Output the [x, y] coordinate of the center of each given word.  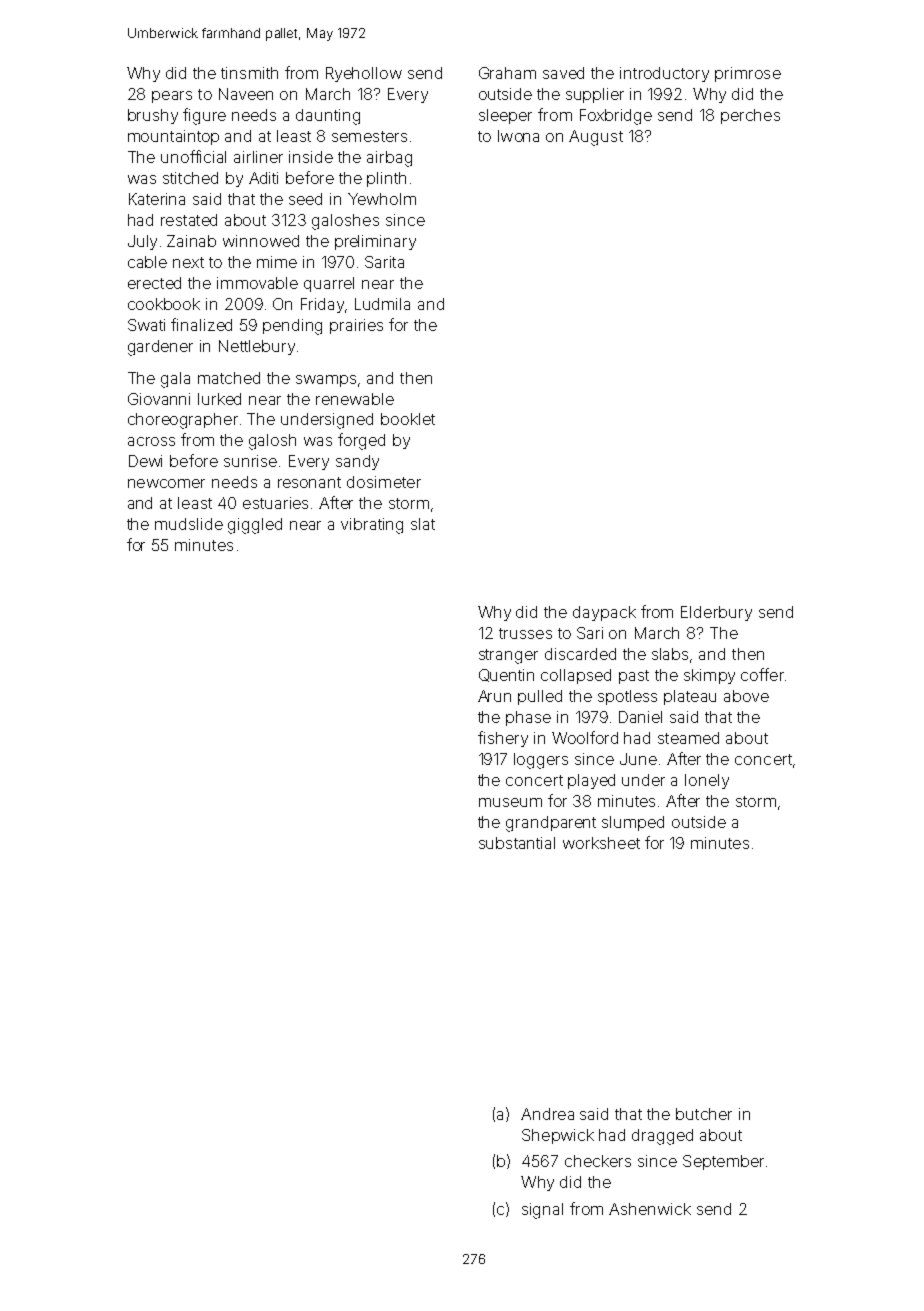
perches [750, 116]
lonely [707, 781]
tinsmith [249, 73]
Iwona [518, 136]
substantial [517, 843]
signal [542, 1211]
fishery [503, 739]
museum [510, 802]
